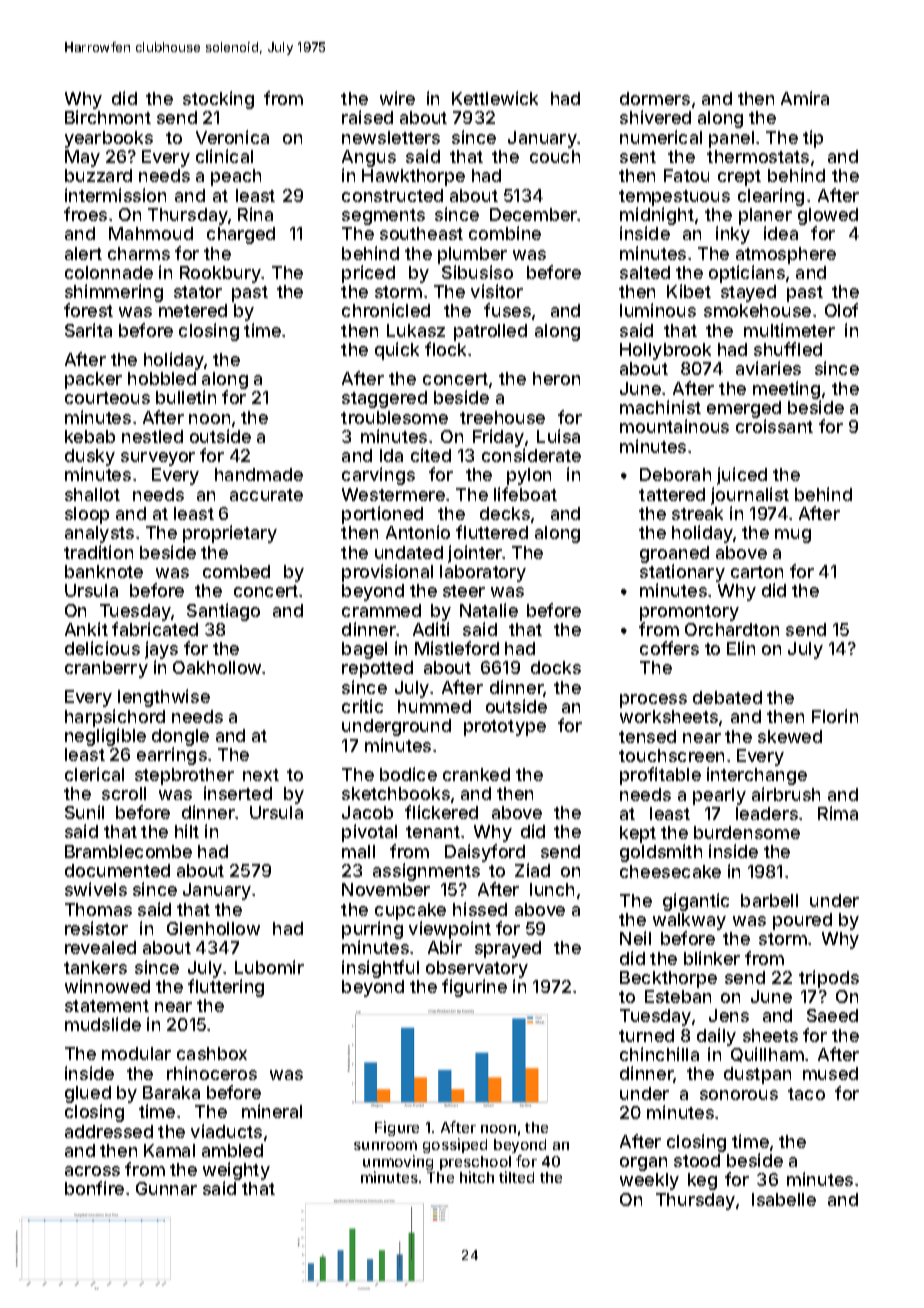  What do you see at coordinates (397, 98) in the image?
I see `wire` at bounding box center [397, 98].
